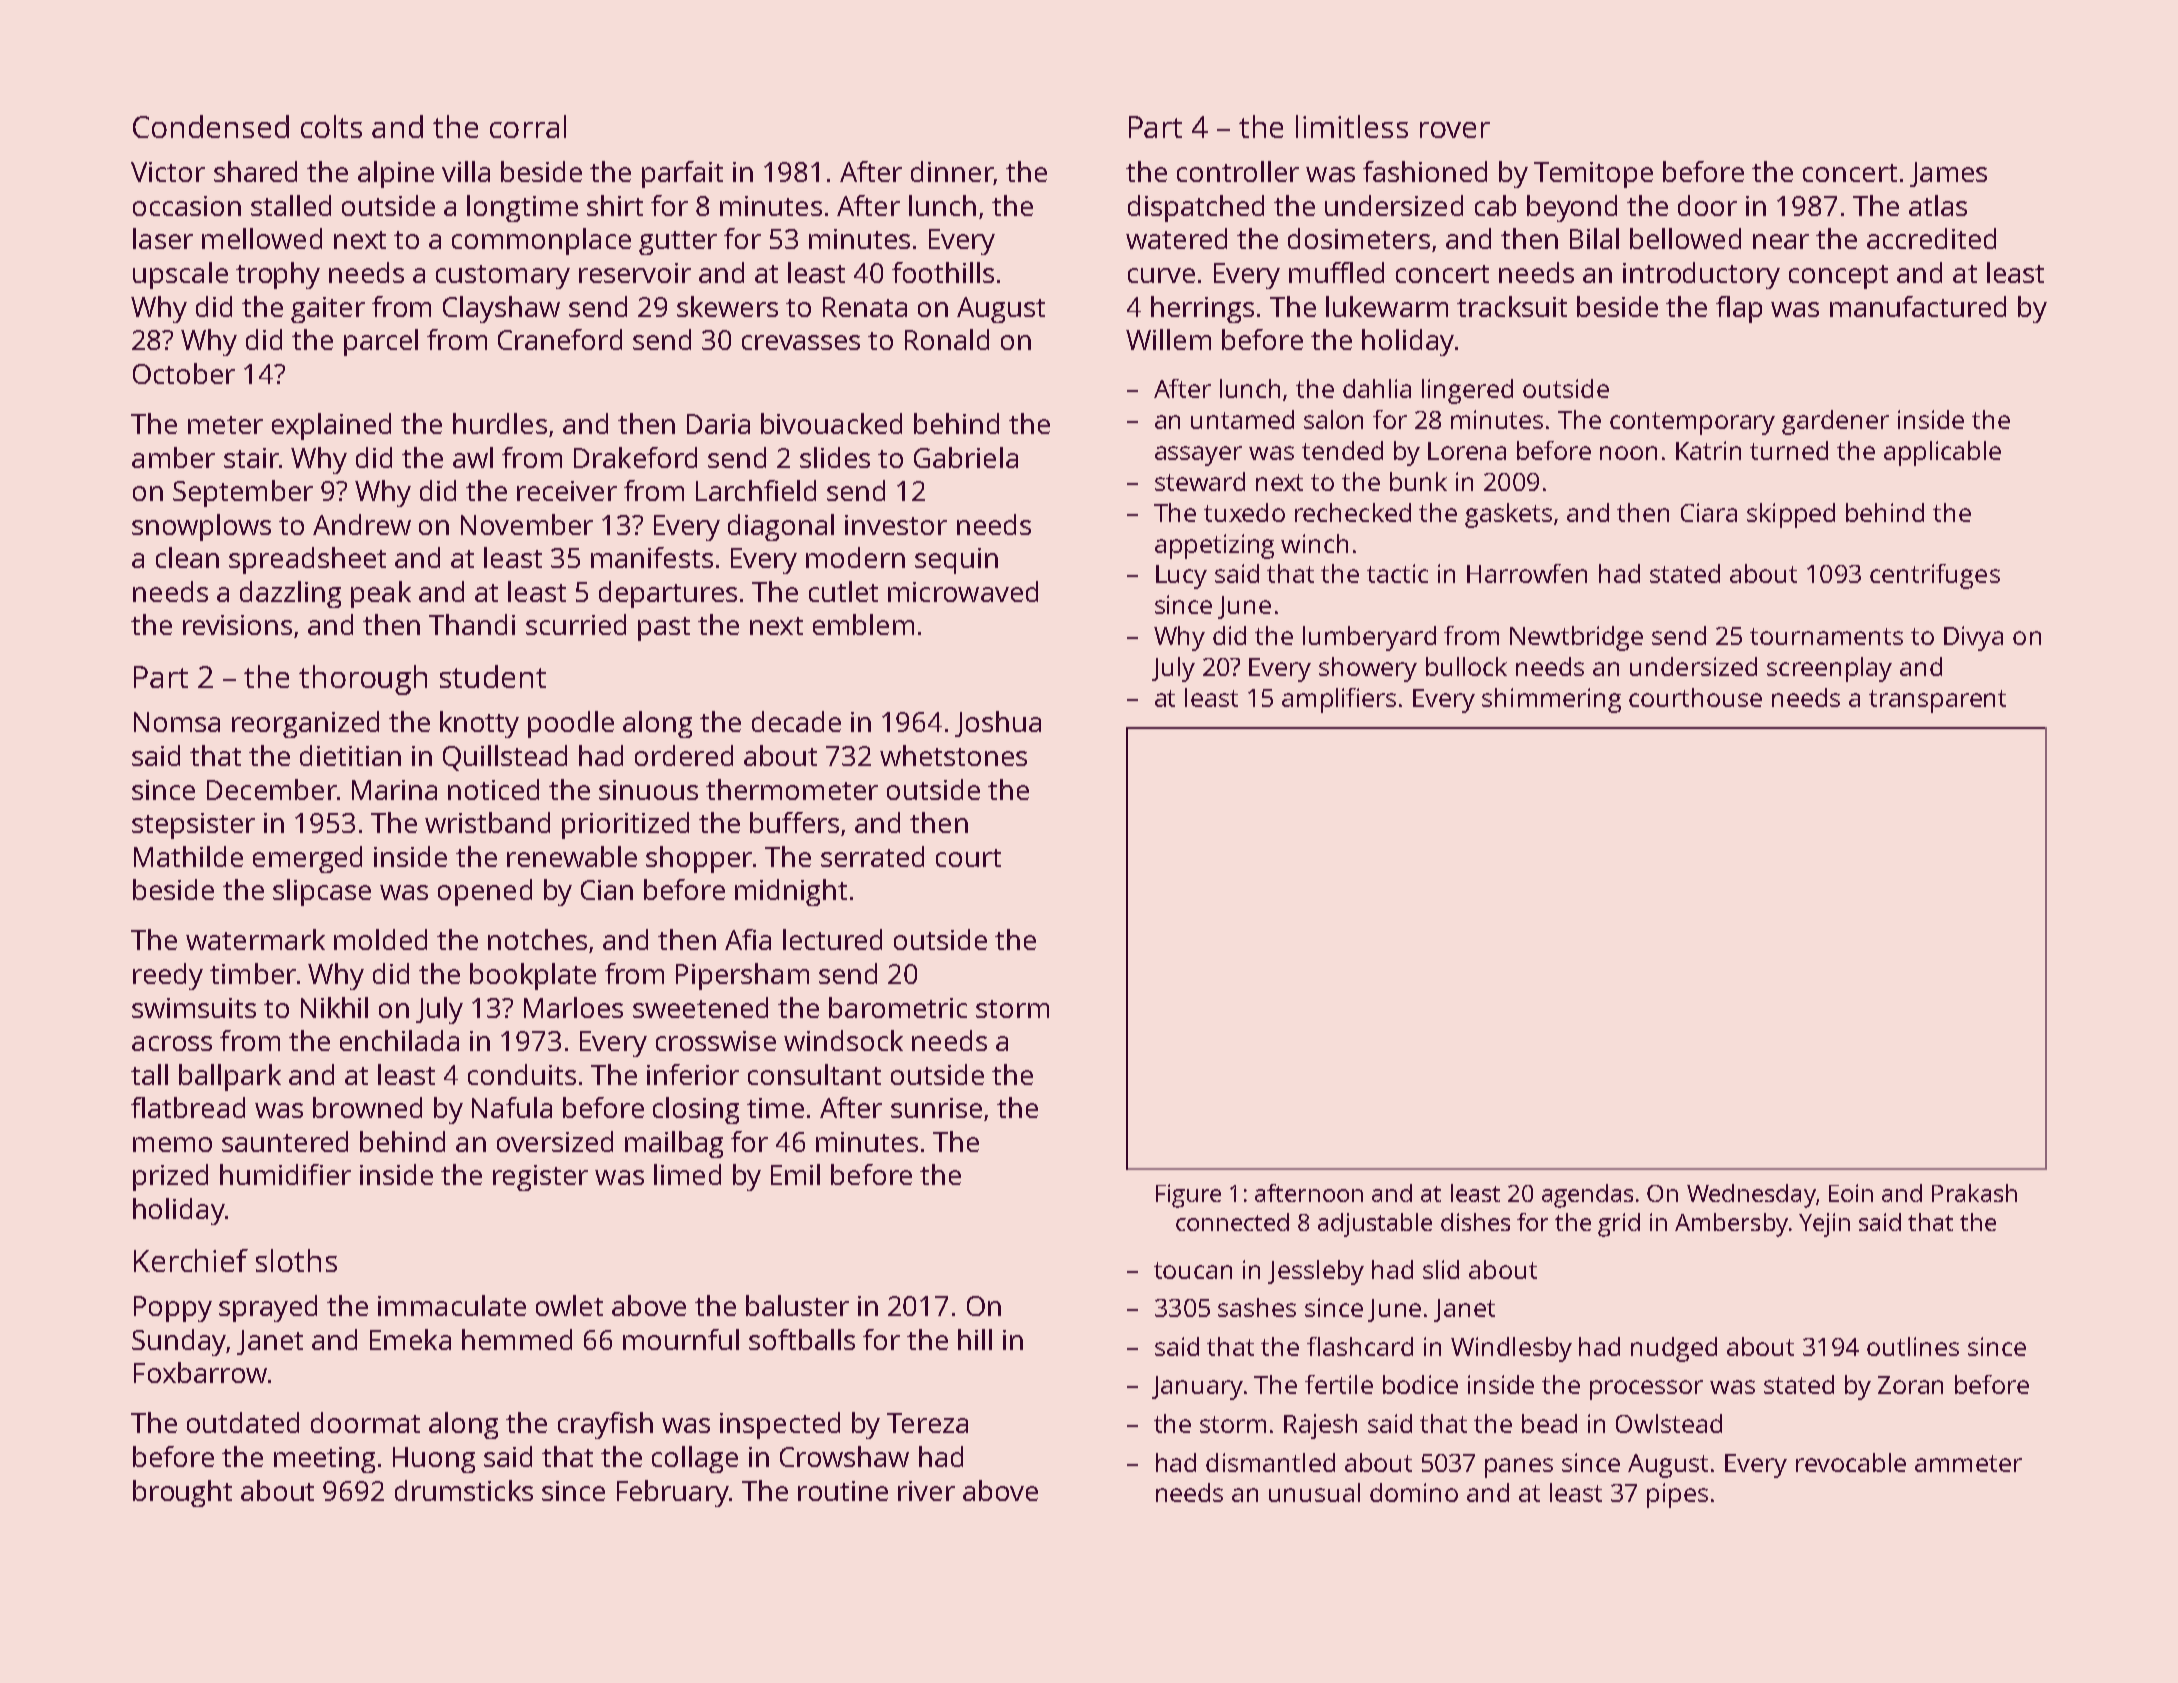  What do you see at coordinates (605, 1425) in the page?
I see `crayfish` at bounding box center [605, 1425].
